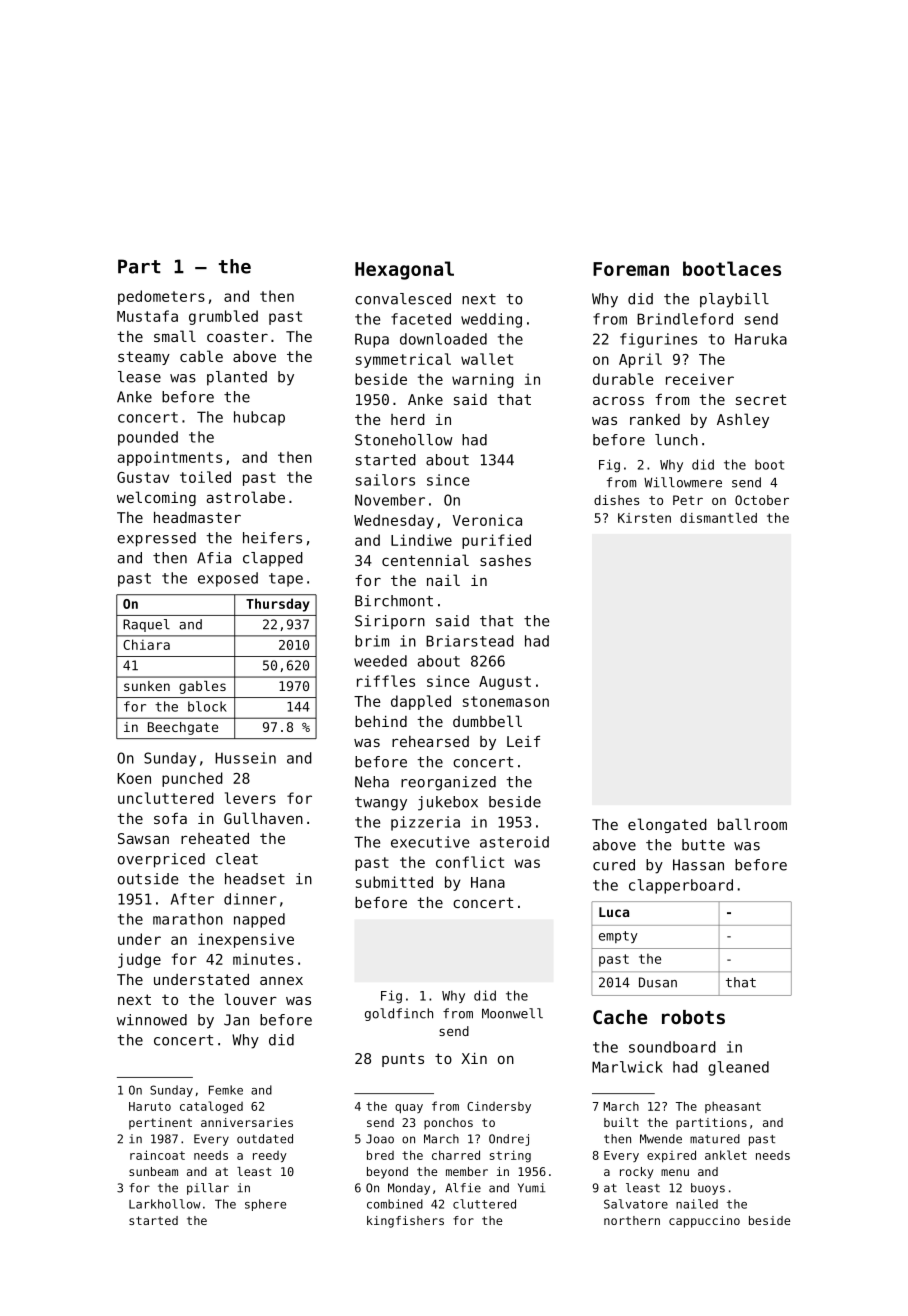 The image size is (908, 1316). I want to click on robots, so click(693, 1017).
